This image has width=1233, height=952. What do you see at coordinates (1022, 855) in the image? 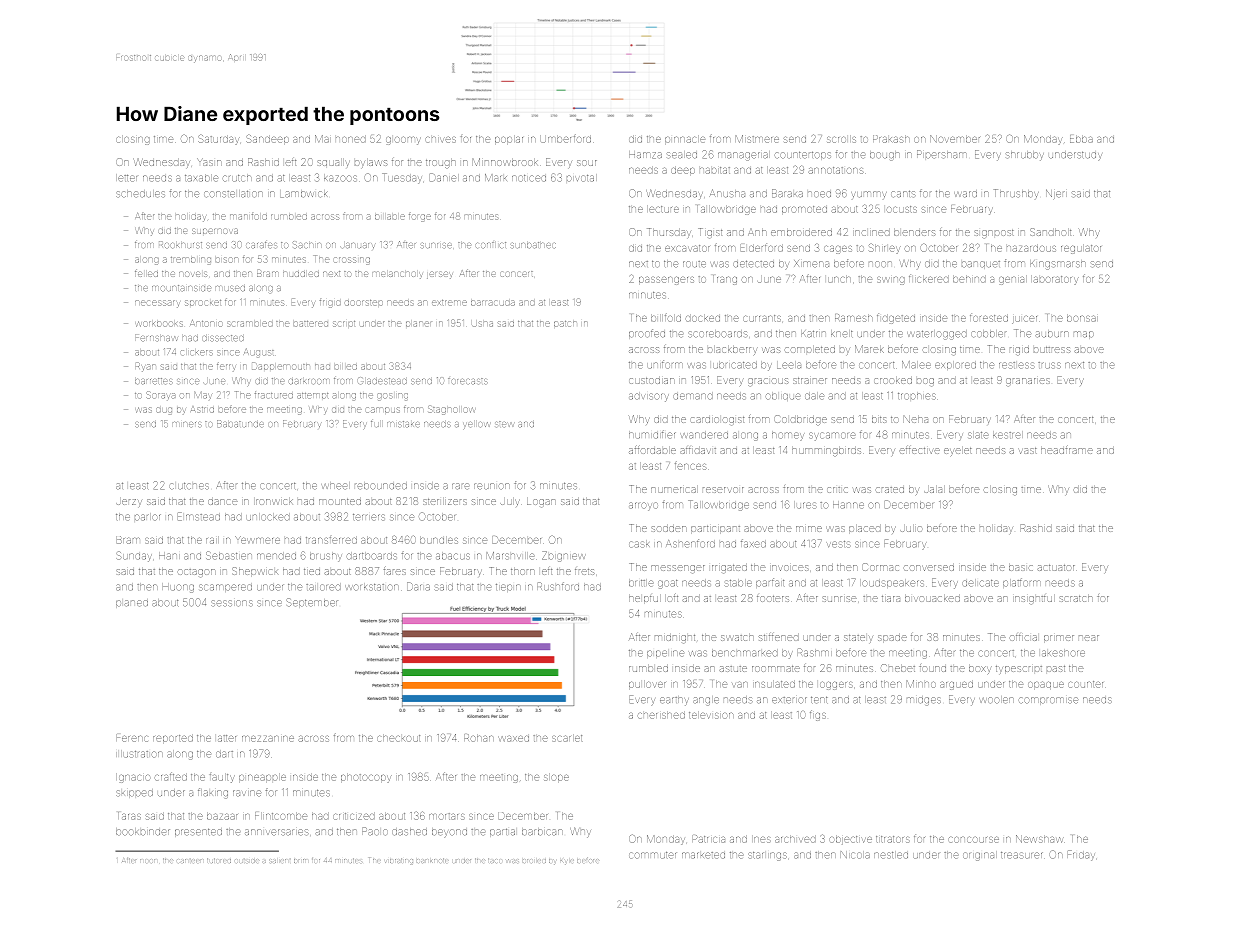
I see `treasurer` at bounding box center [1022, 855].
